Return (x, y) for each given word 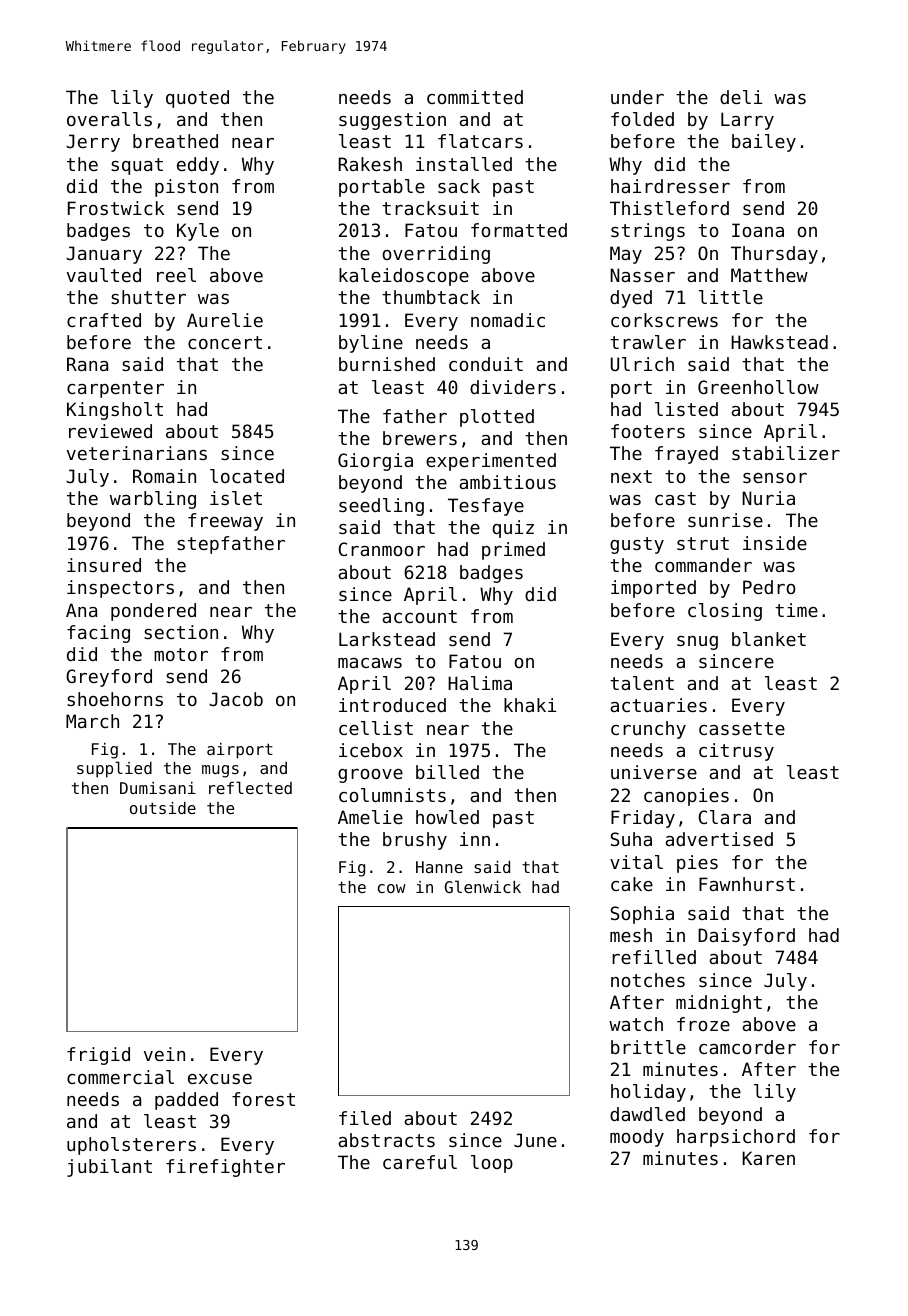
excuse (220, 1079)
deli (741, 97)
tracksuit (430, 208)
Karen (768, 1158)
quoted (197, 99)
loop (492, 1164)
